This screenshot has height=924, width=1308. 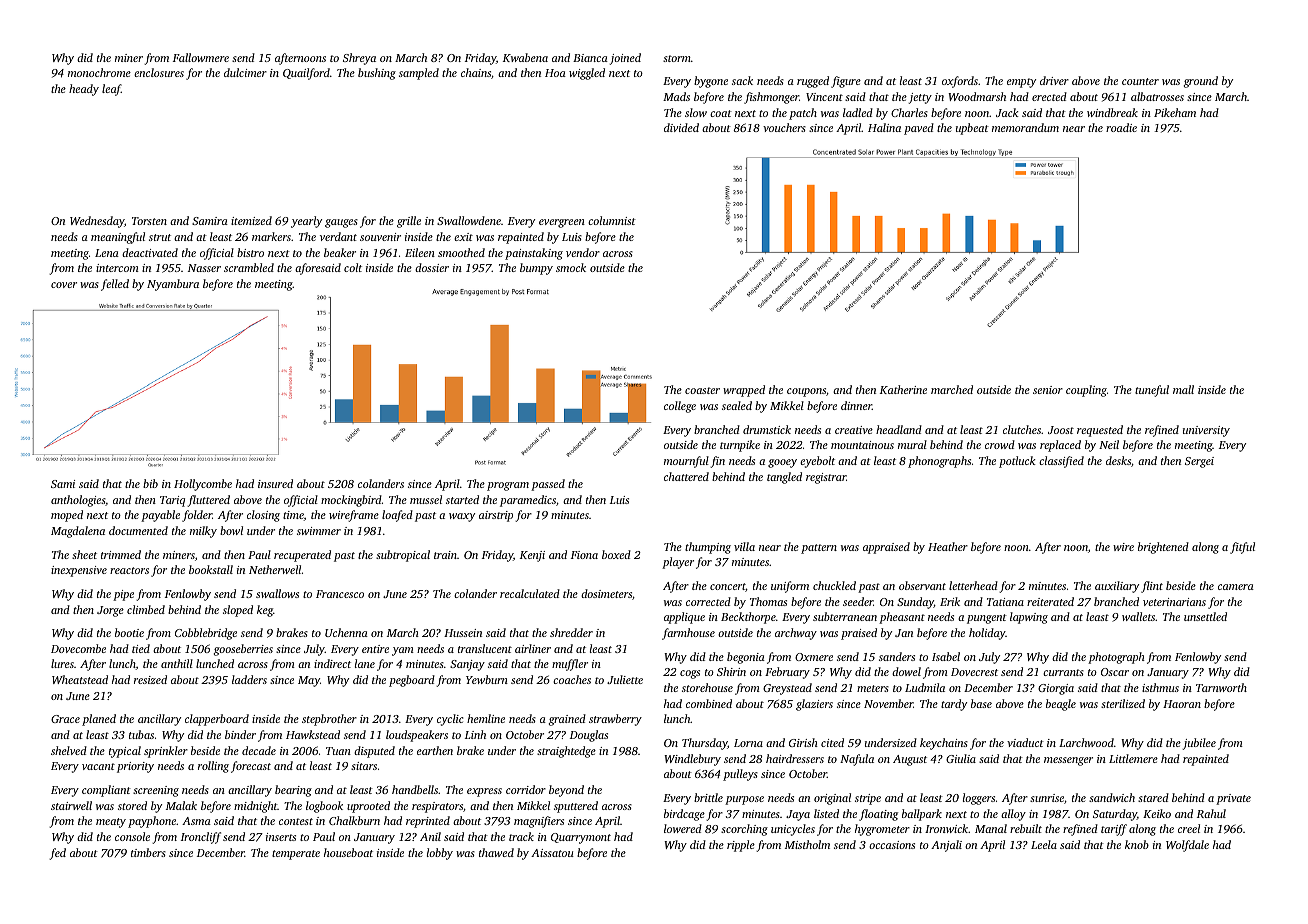 What do you see at coordinates (612, 220) in the screenshot?
I see `columnist` at bounding box center [612, 220].
